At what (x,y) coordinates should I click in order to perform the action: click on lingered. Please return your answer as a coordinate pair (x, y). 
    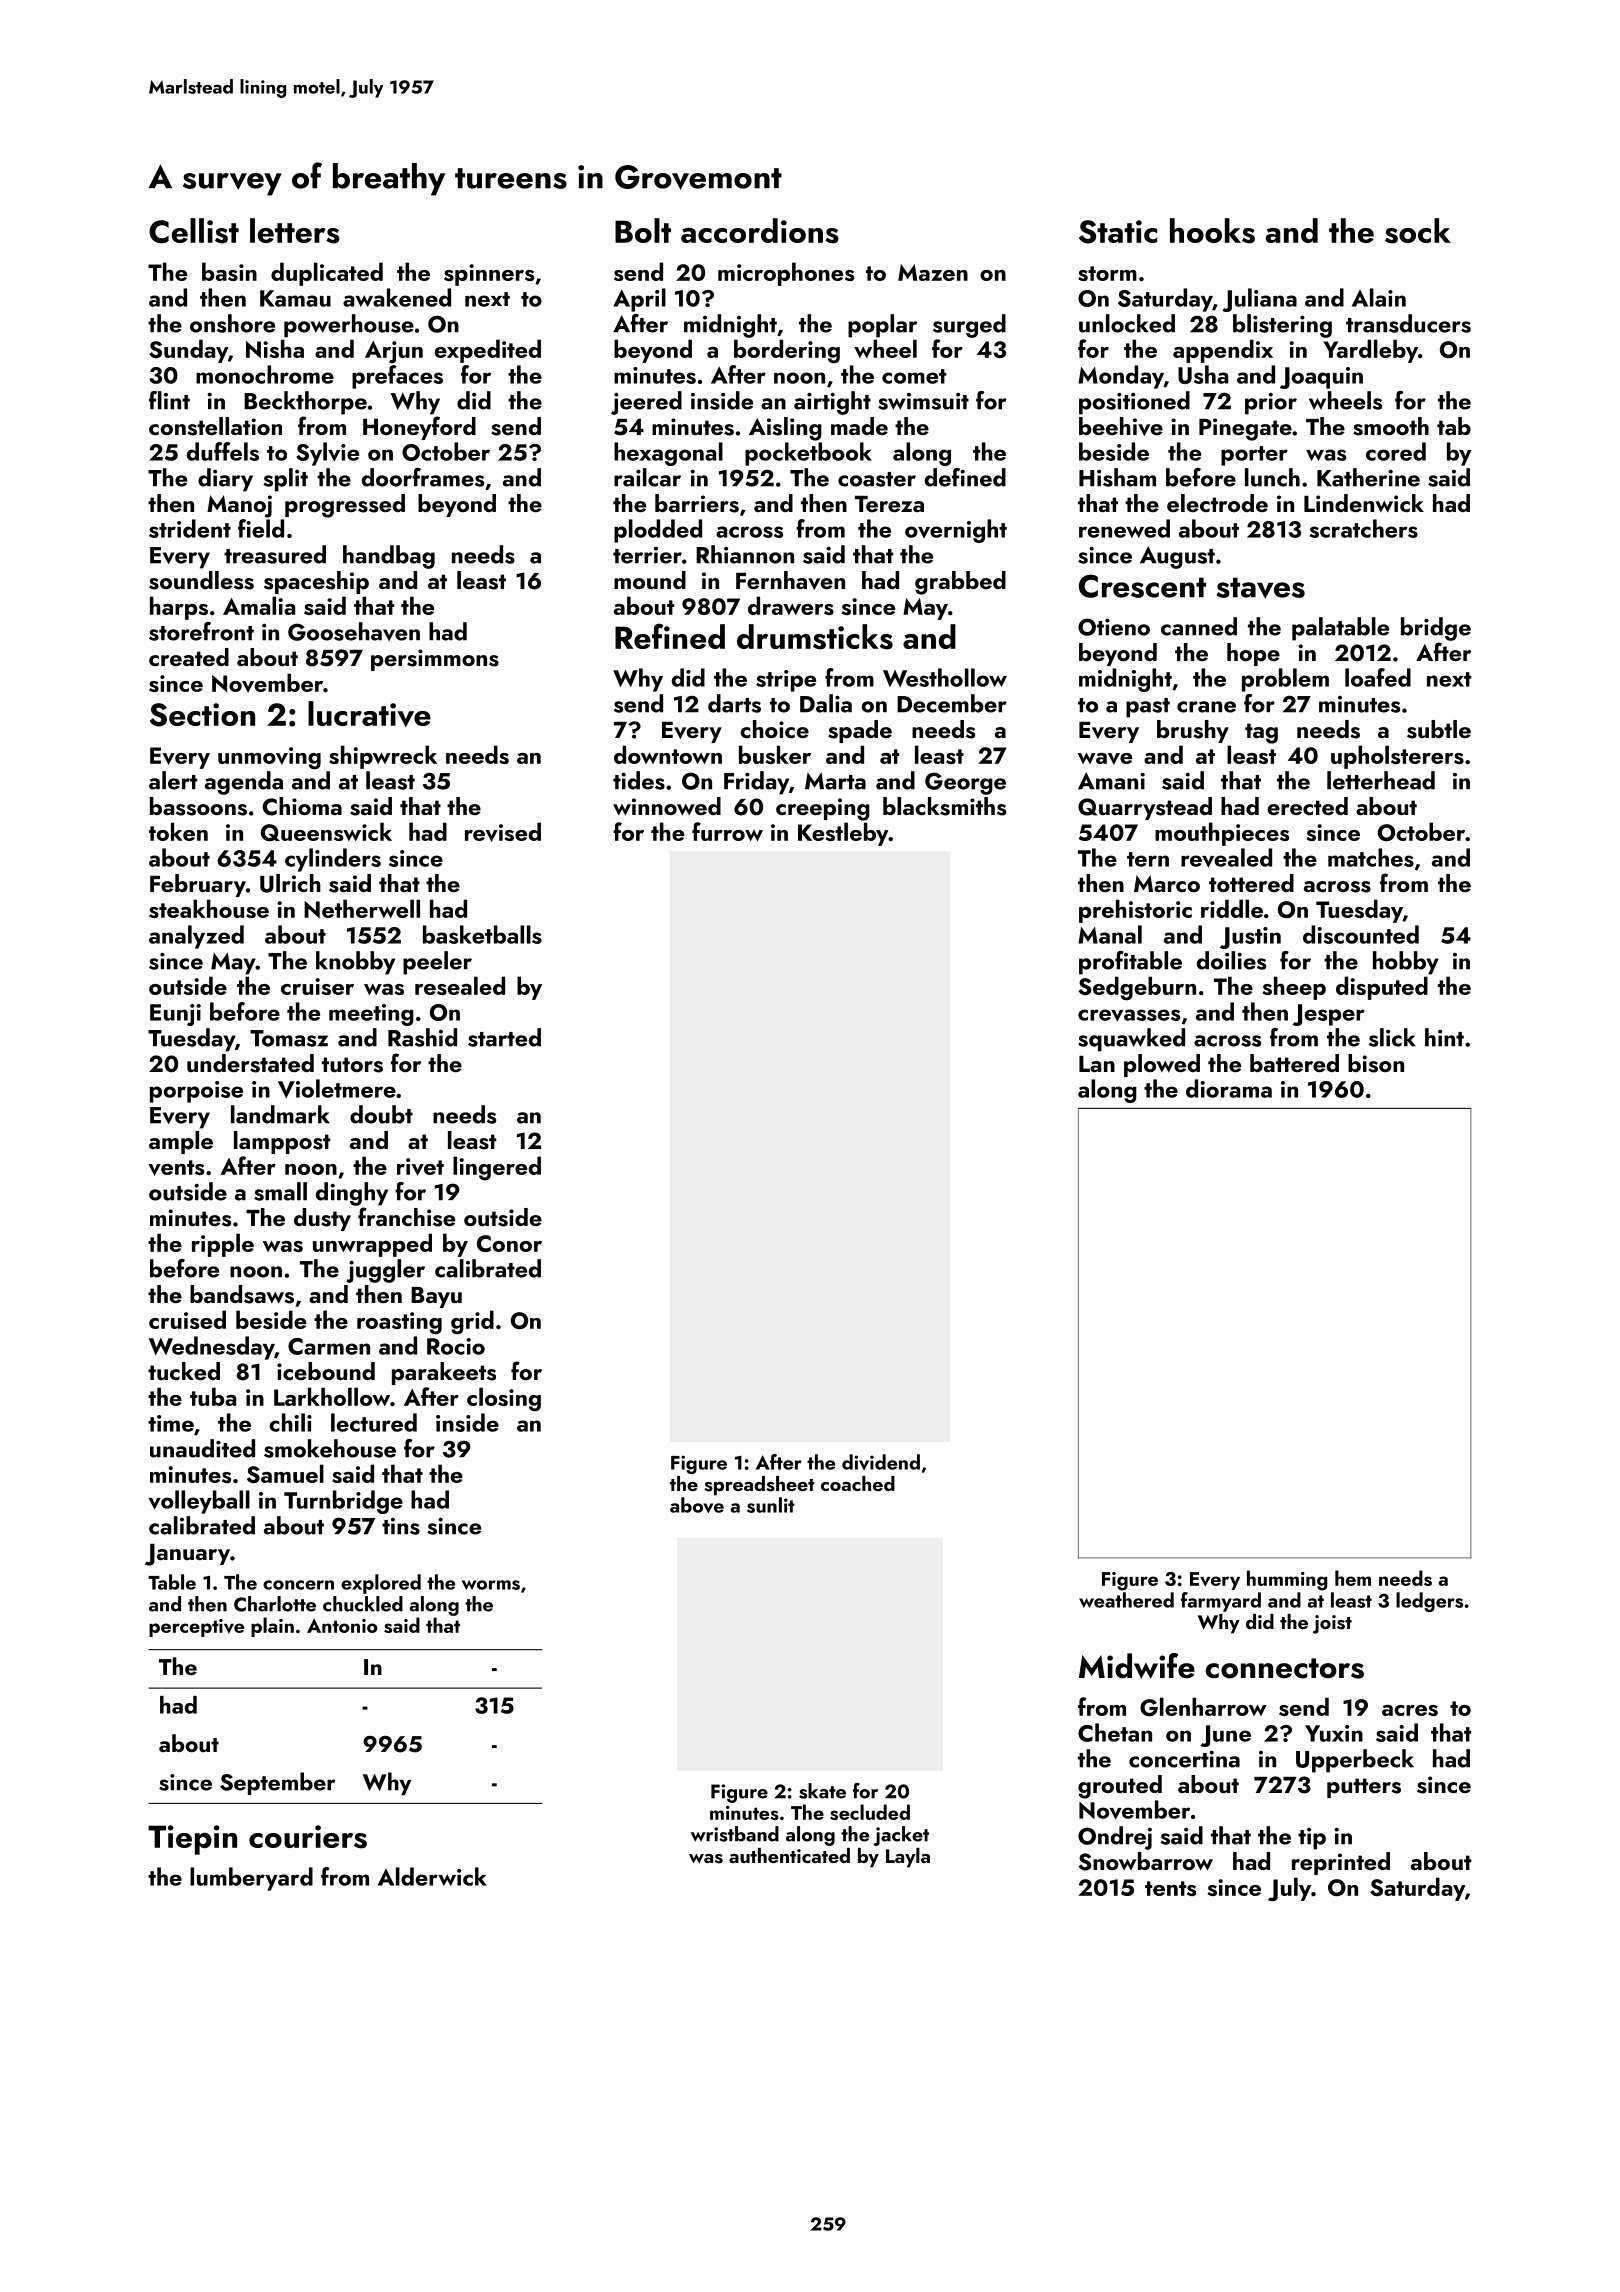
    Looking at the image, I should click on (497, 1168).
